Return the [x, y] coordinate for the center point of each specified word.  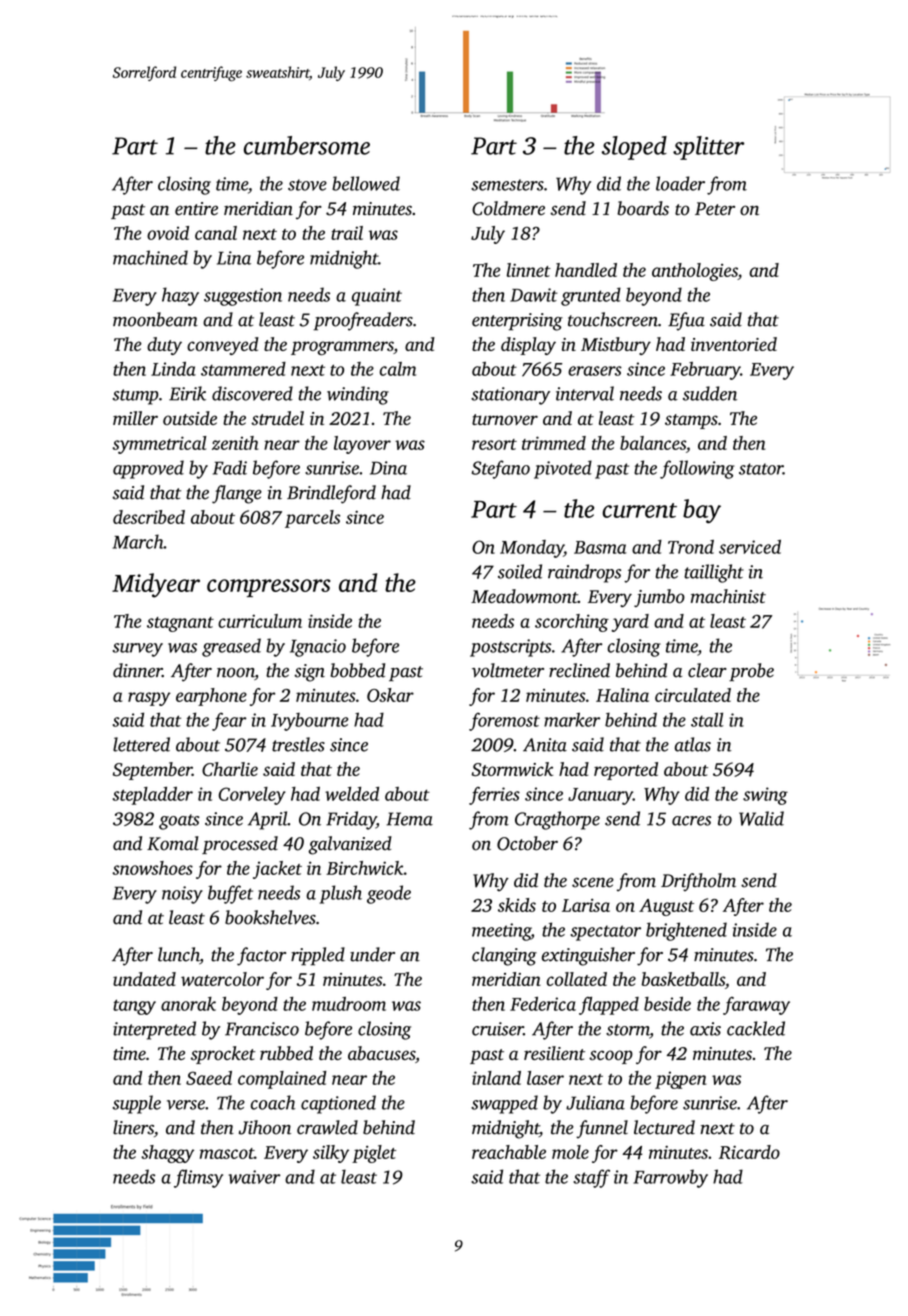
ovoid [168, 233]
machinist [728, 596]
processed [240, 845]
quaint [377, 297]
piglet [374, 1154]
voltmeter [508, 670]
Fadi [230, 467]
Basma [600, 547]
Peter [715, 209]
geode [389, 894]
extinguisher [588, 956]
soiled [520, 571]
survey [138, 650]
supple [137, 1104]
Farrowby [670, 1178]
